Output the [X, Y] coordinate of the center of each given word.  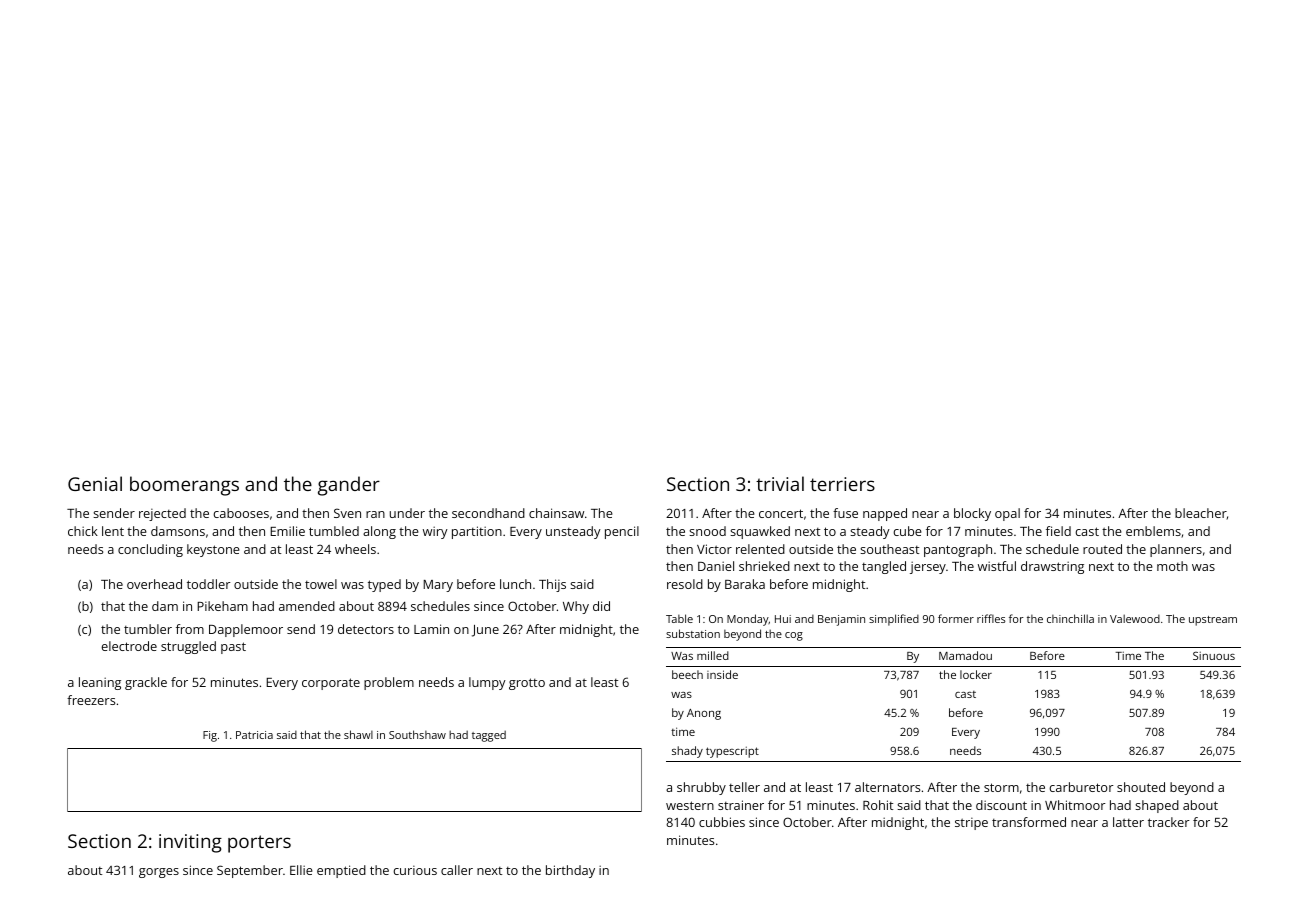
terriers [842, 484]
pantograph [958, 550]
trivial [780, 483]
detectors [366, 629]
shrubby [701, 788]
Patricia [254, 735]
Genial [95, 483]
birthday [570, 871]
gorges [159, 873]
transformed [1029, 822]
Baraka [745, 584]
